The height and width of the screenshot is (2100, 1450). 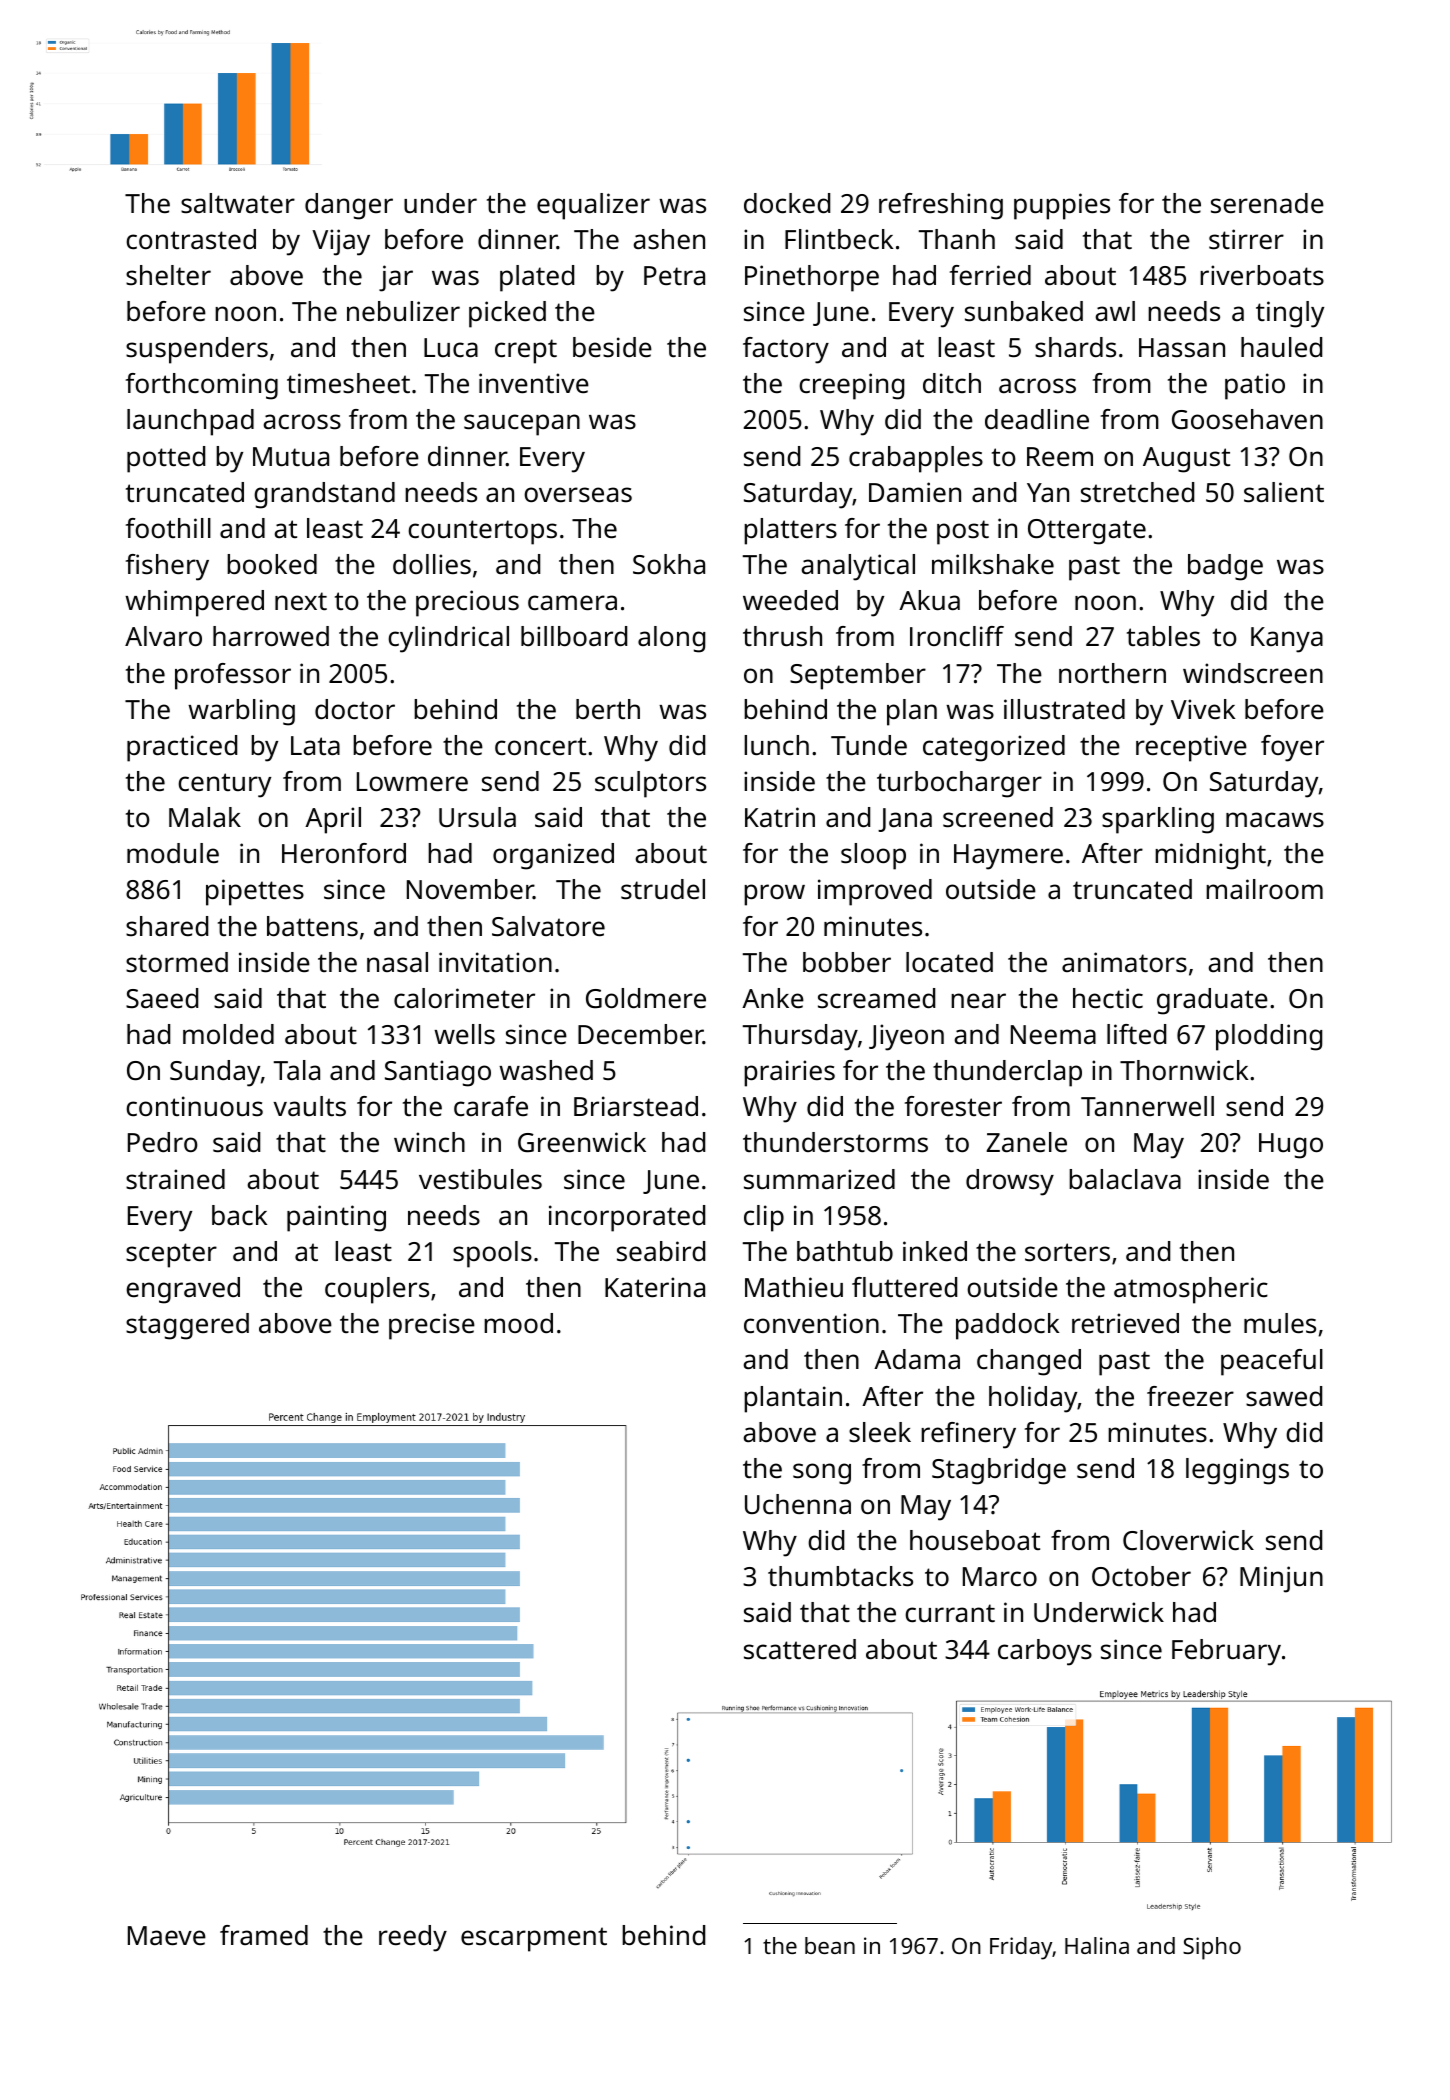 I want to click on staggered, so click(x=187, y=1326).
